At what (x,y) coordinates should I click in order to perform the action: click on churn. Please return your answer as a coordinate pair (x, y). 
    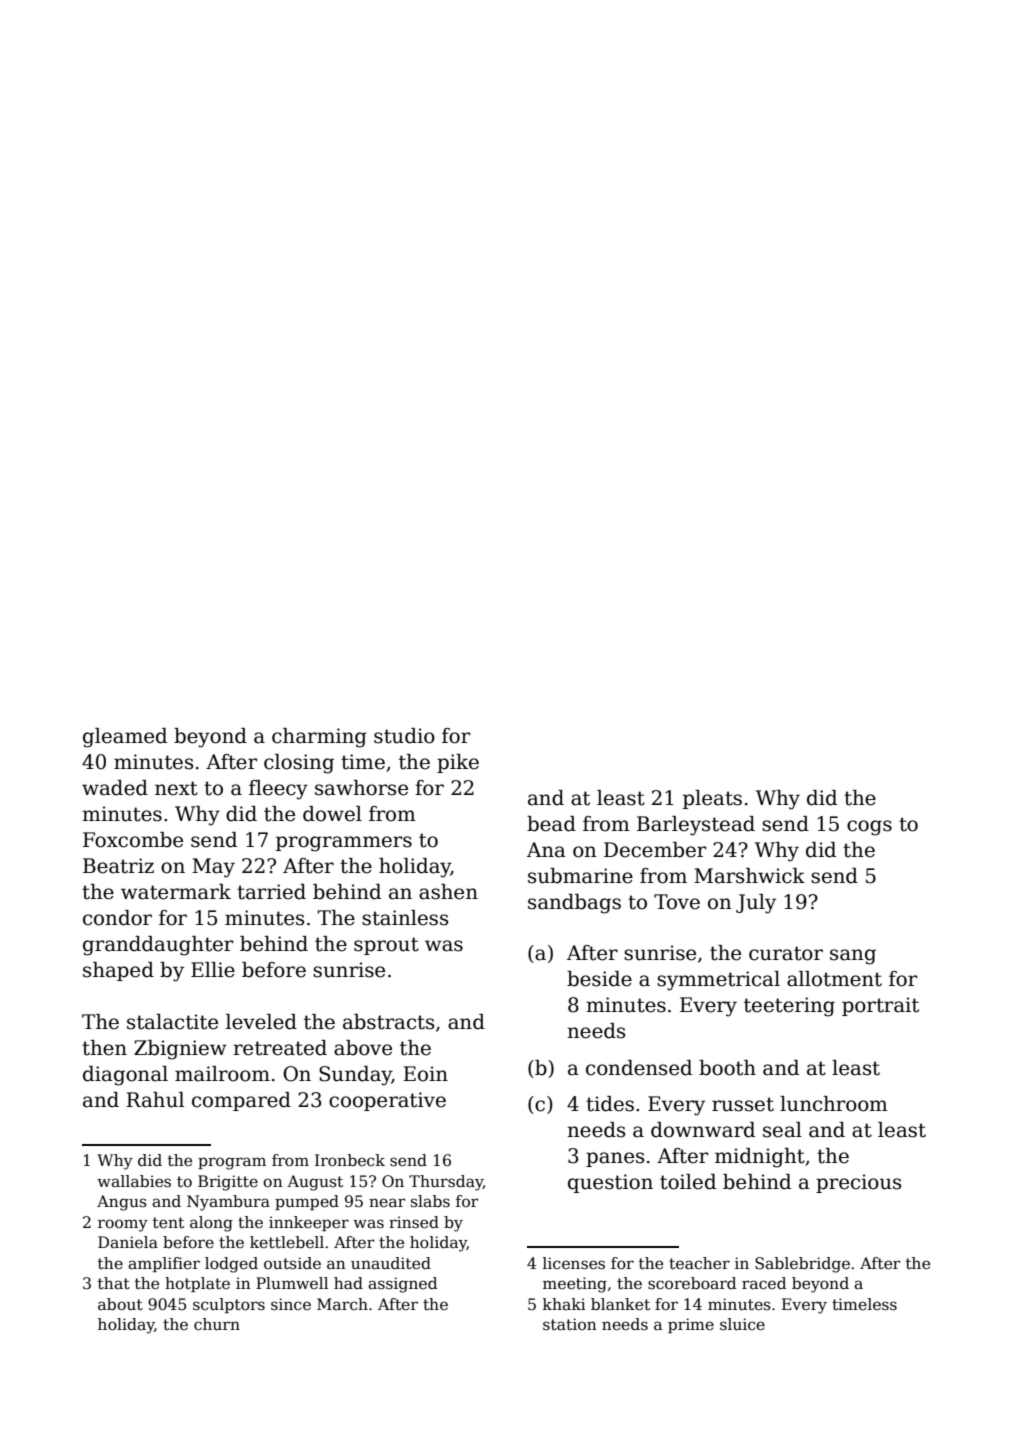
    Looking at the image, I should click on (217, 1324).
